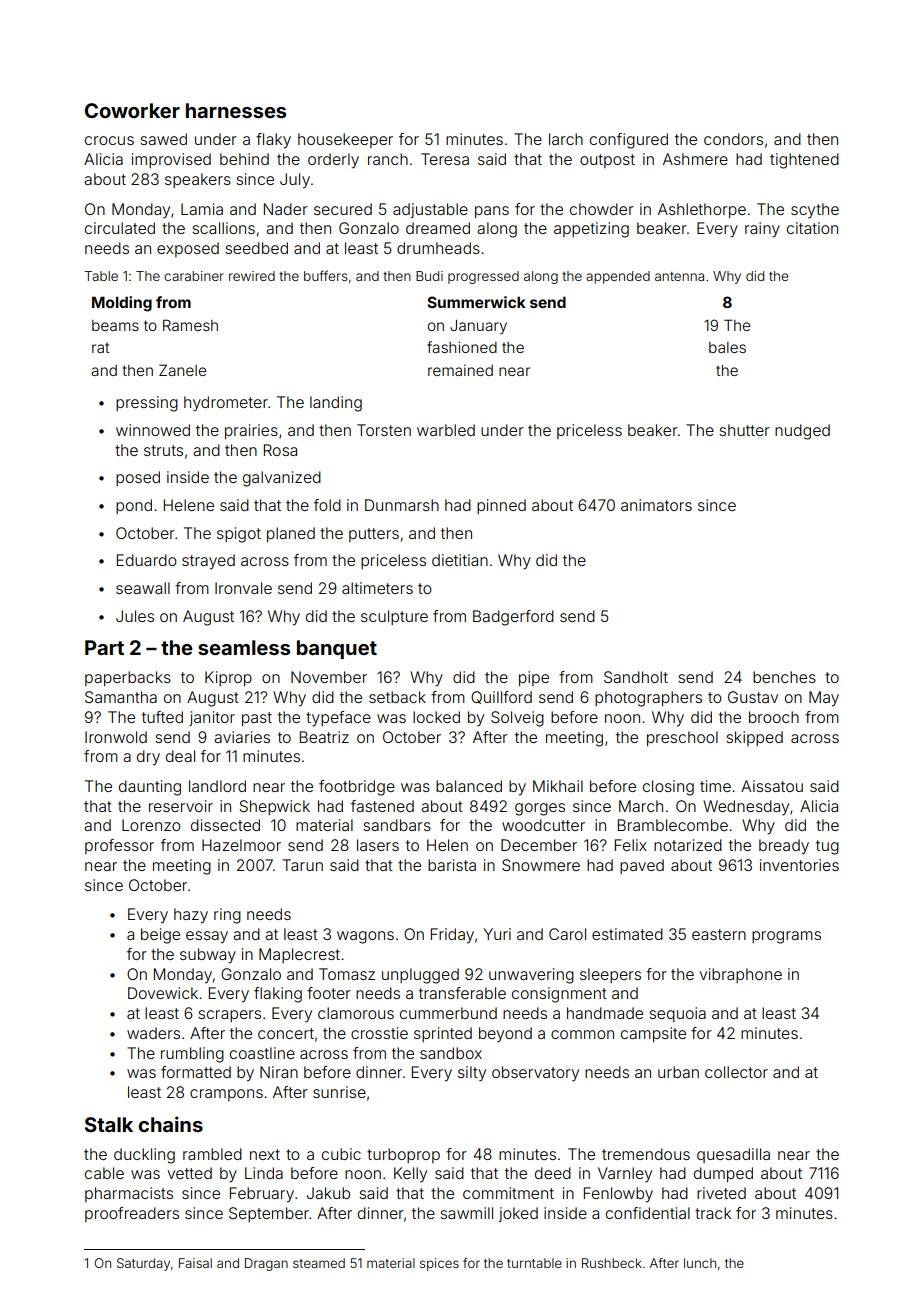  Describe the element at coordinates (129, 1194) in the document. I see `pharmacists` at that location.
